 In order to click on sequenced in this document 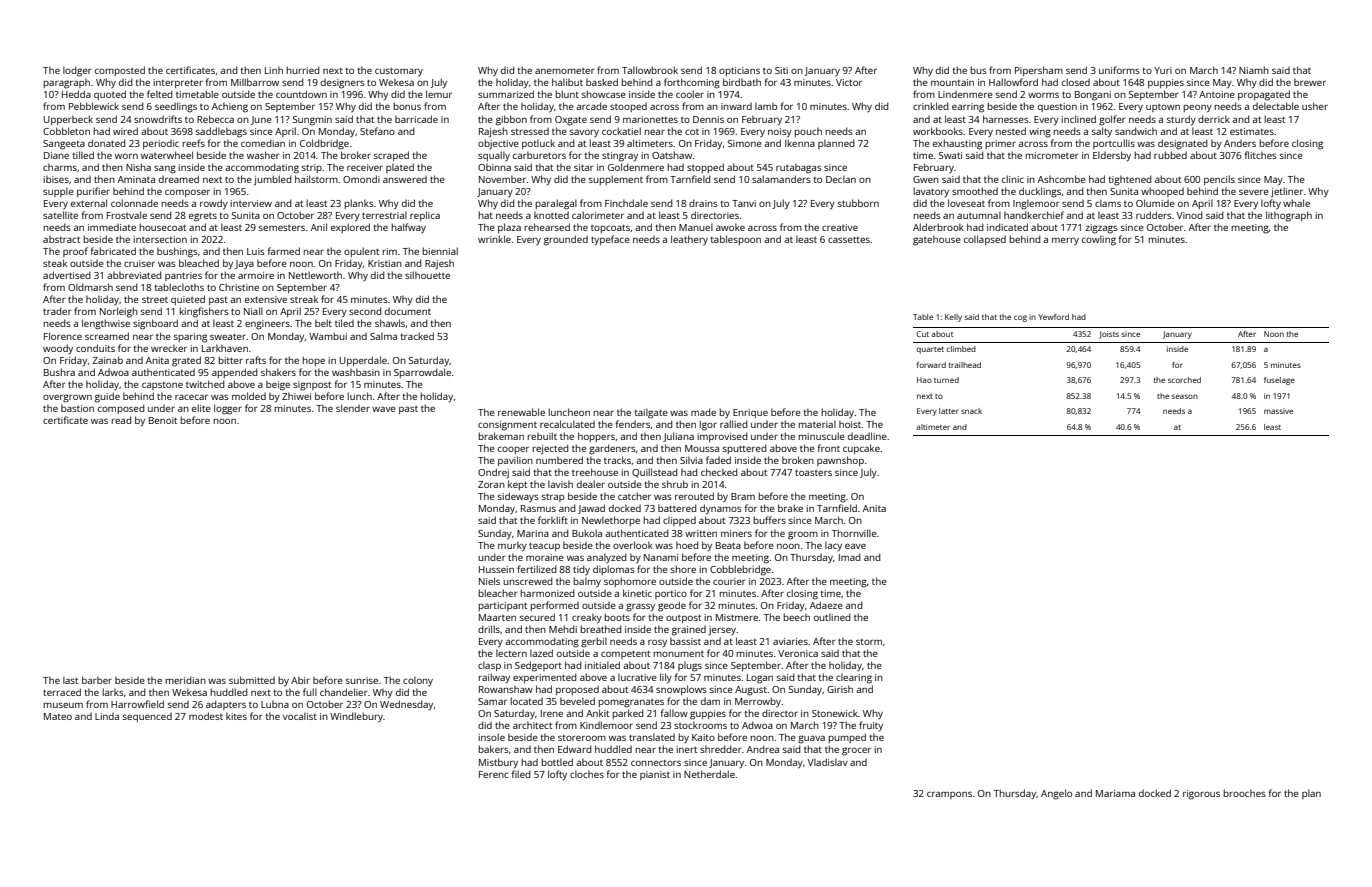, I will do `click(147, 717)`.
